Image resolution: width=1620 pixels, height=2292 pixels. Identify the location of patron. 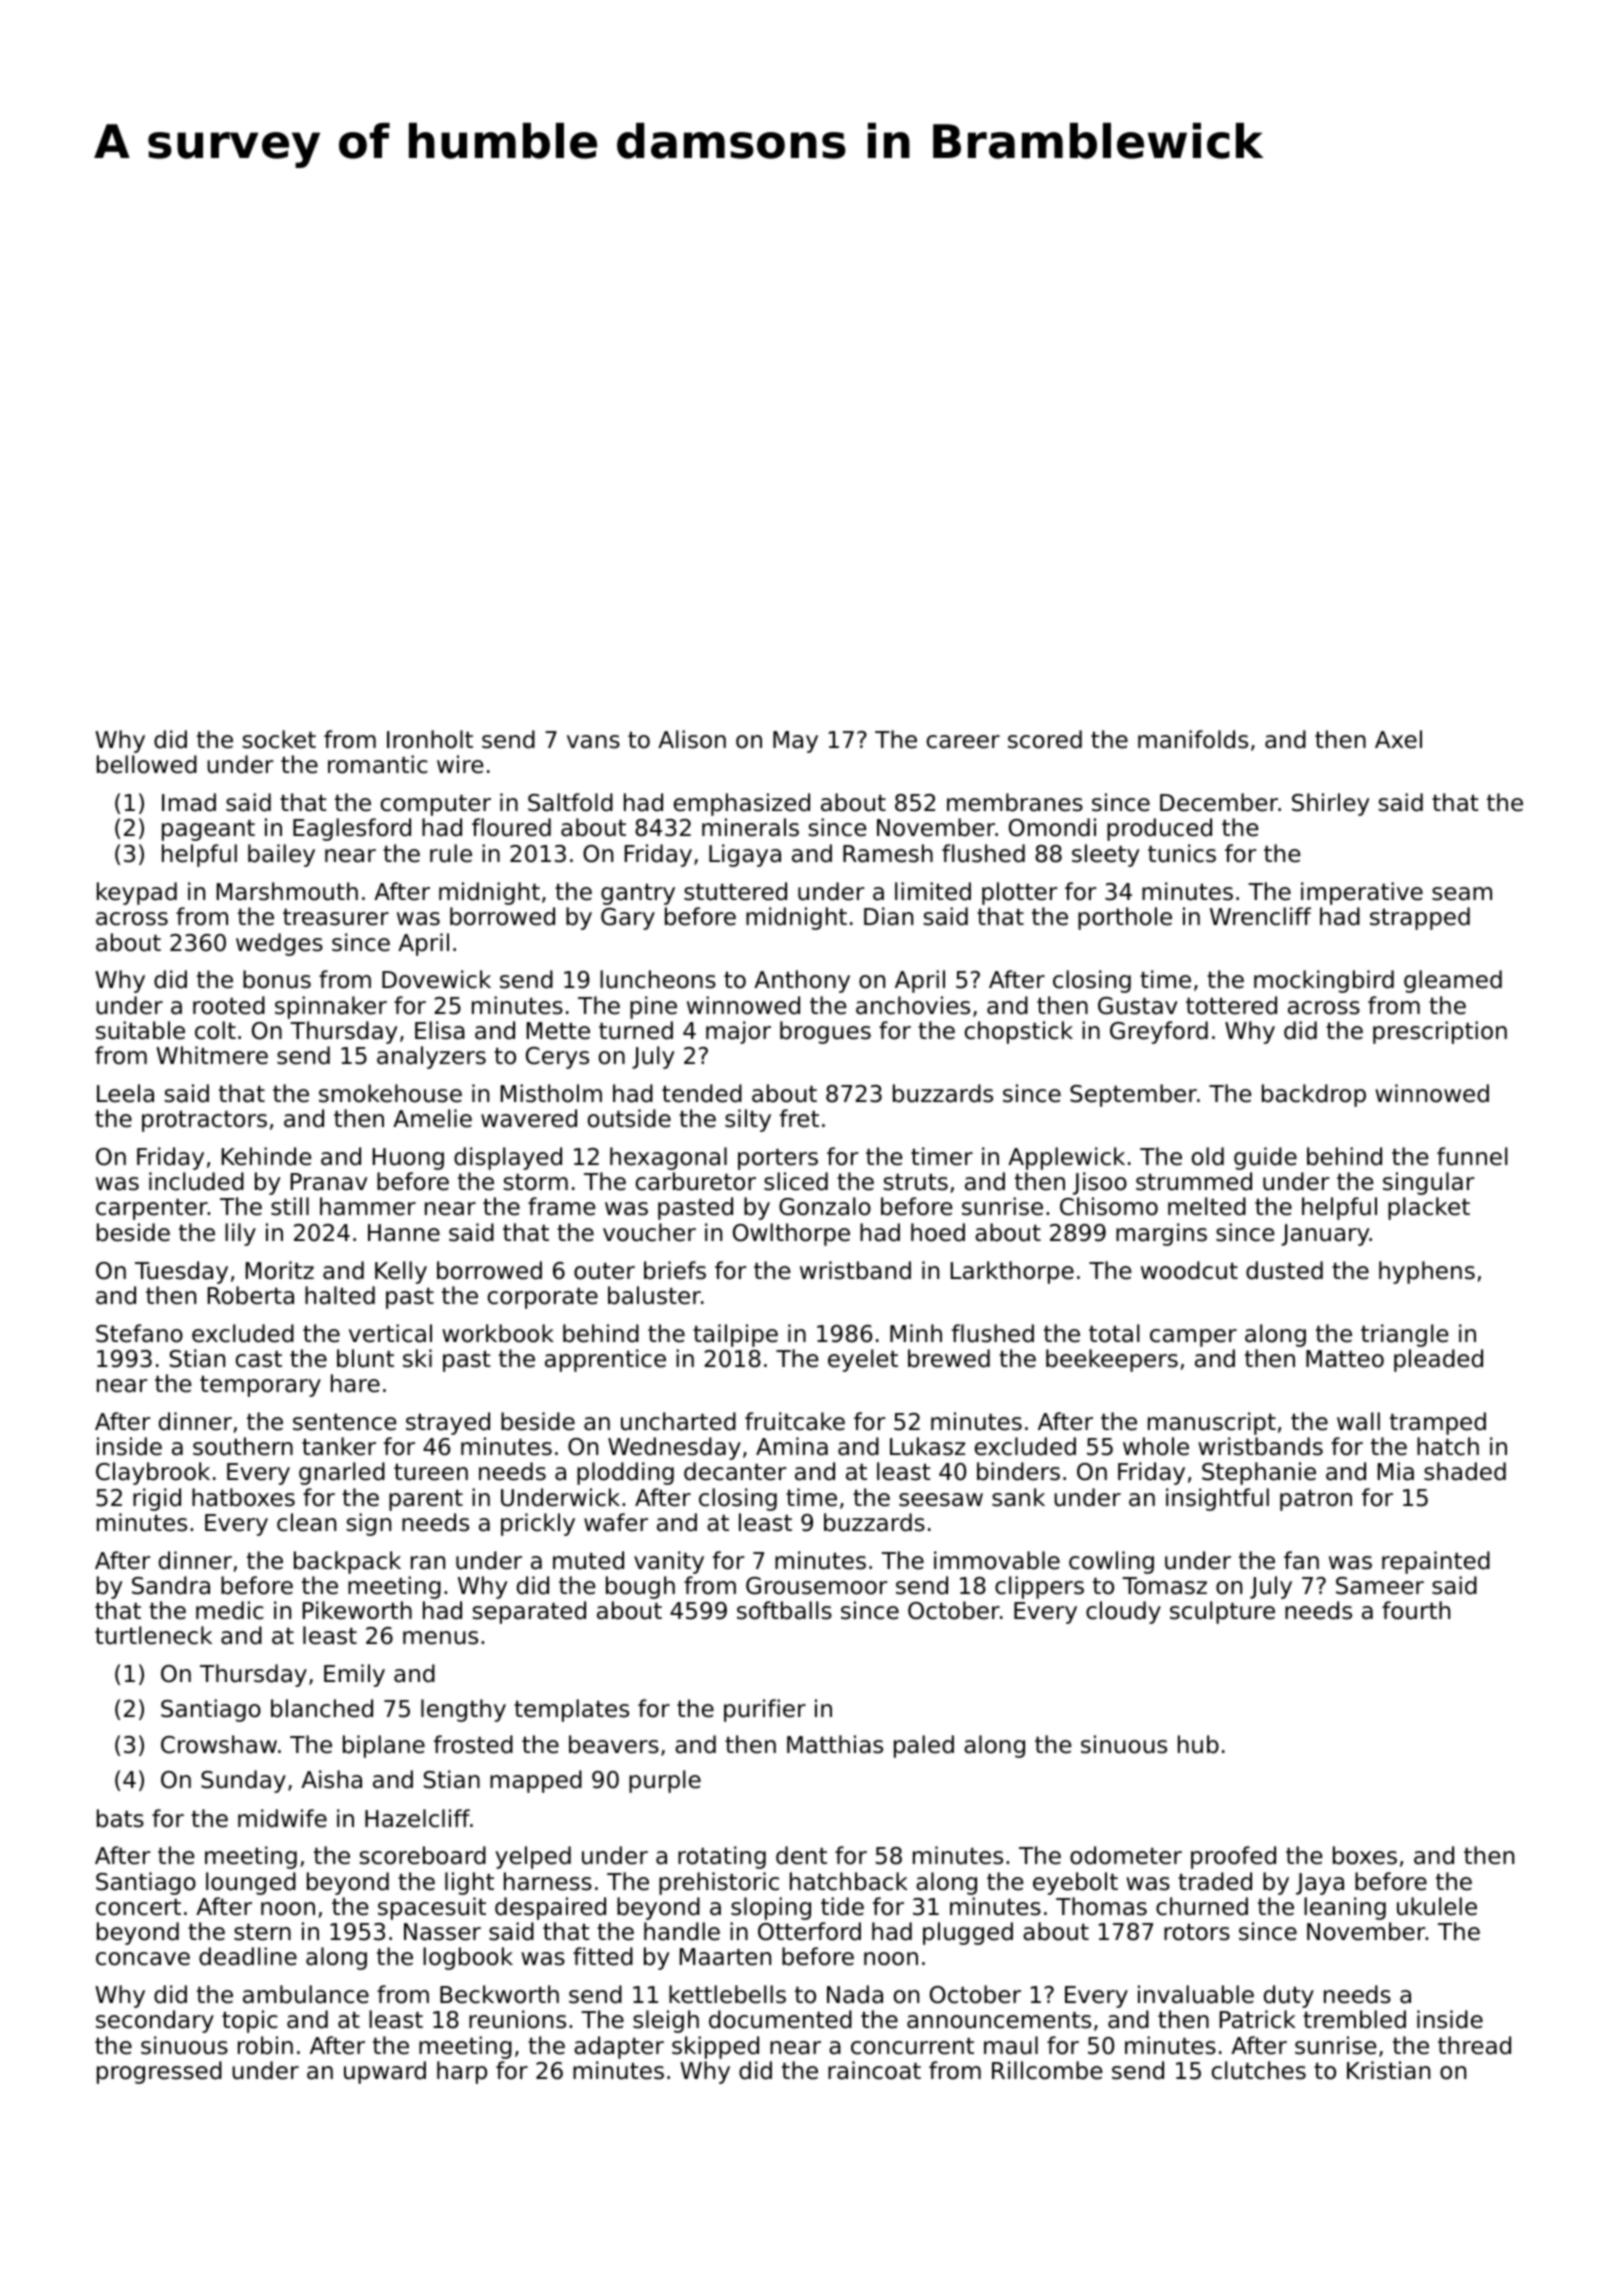
(1316, 1500).
